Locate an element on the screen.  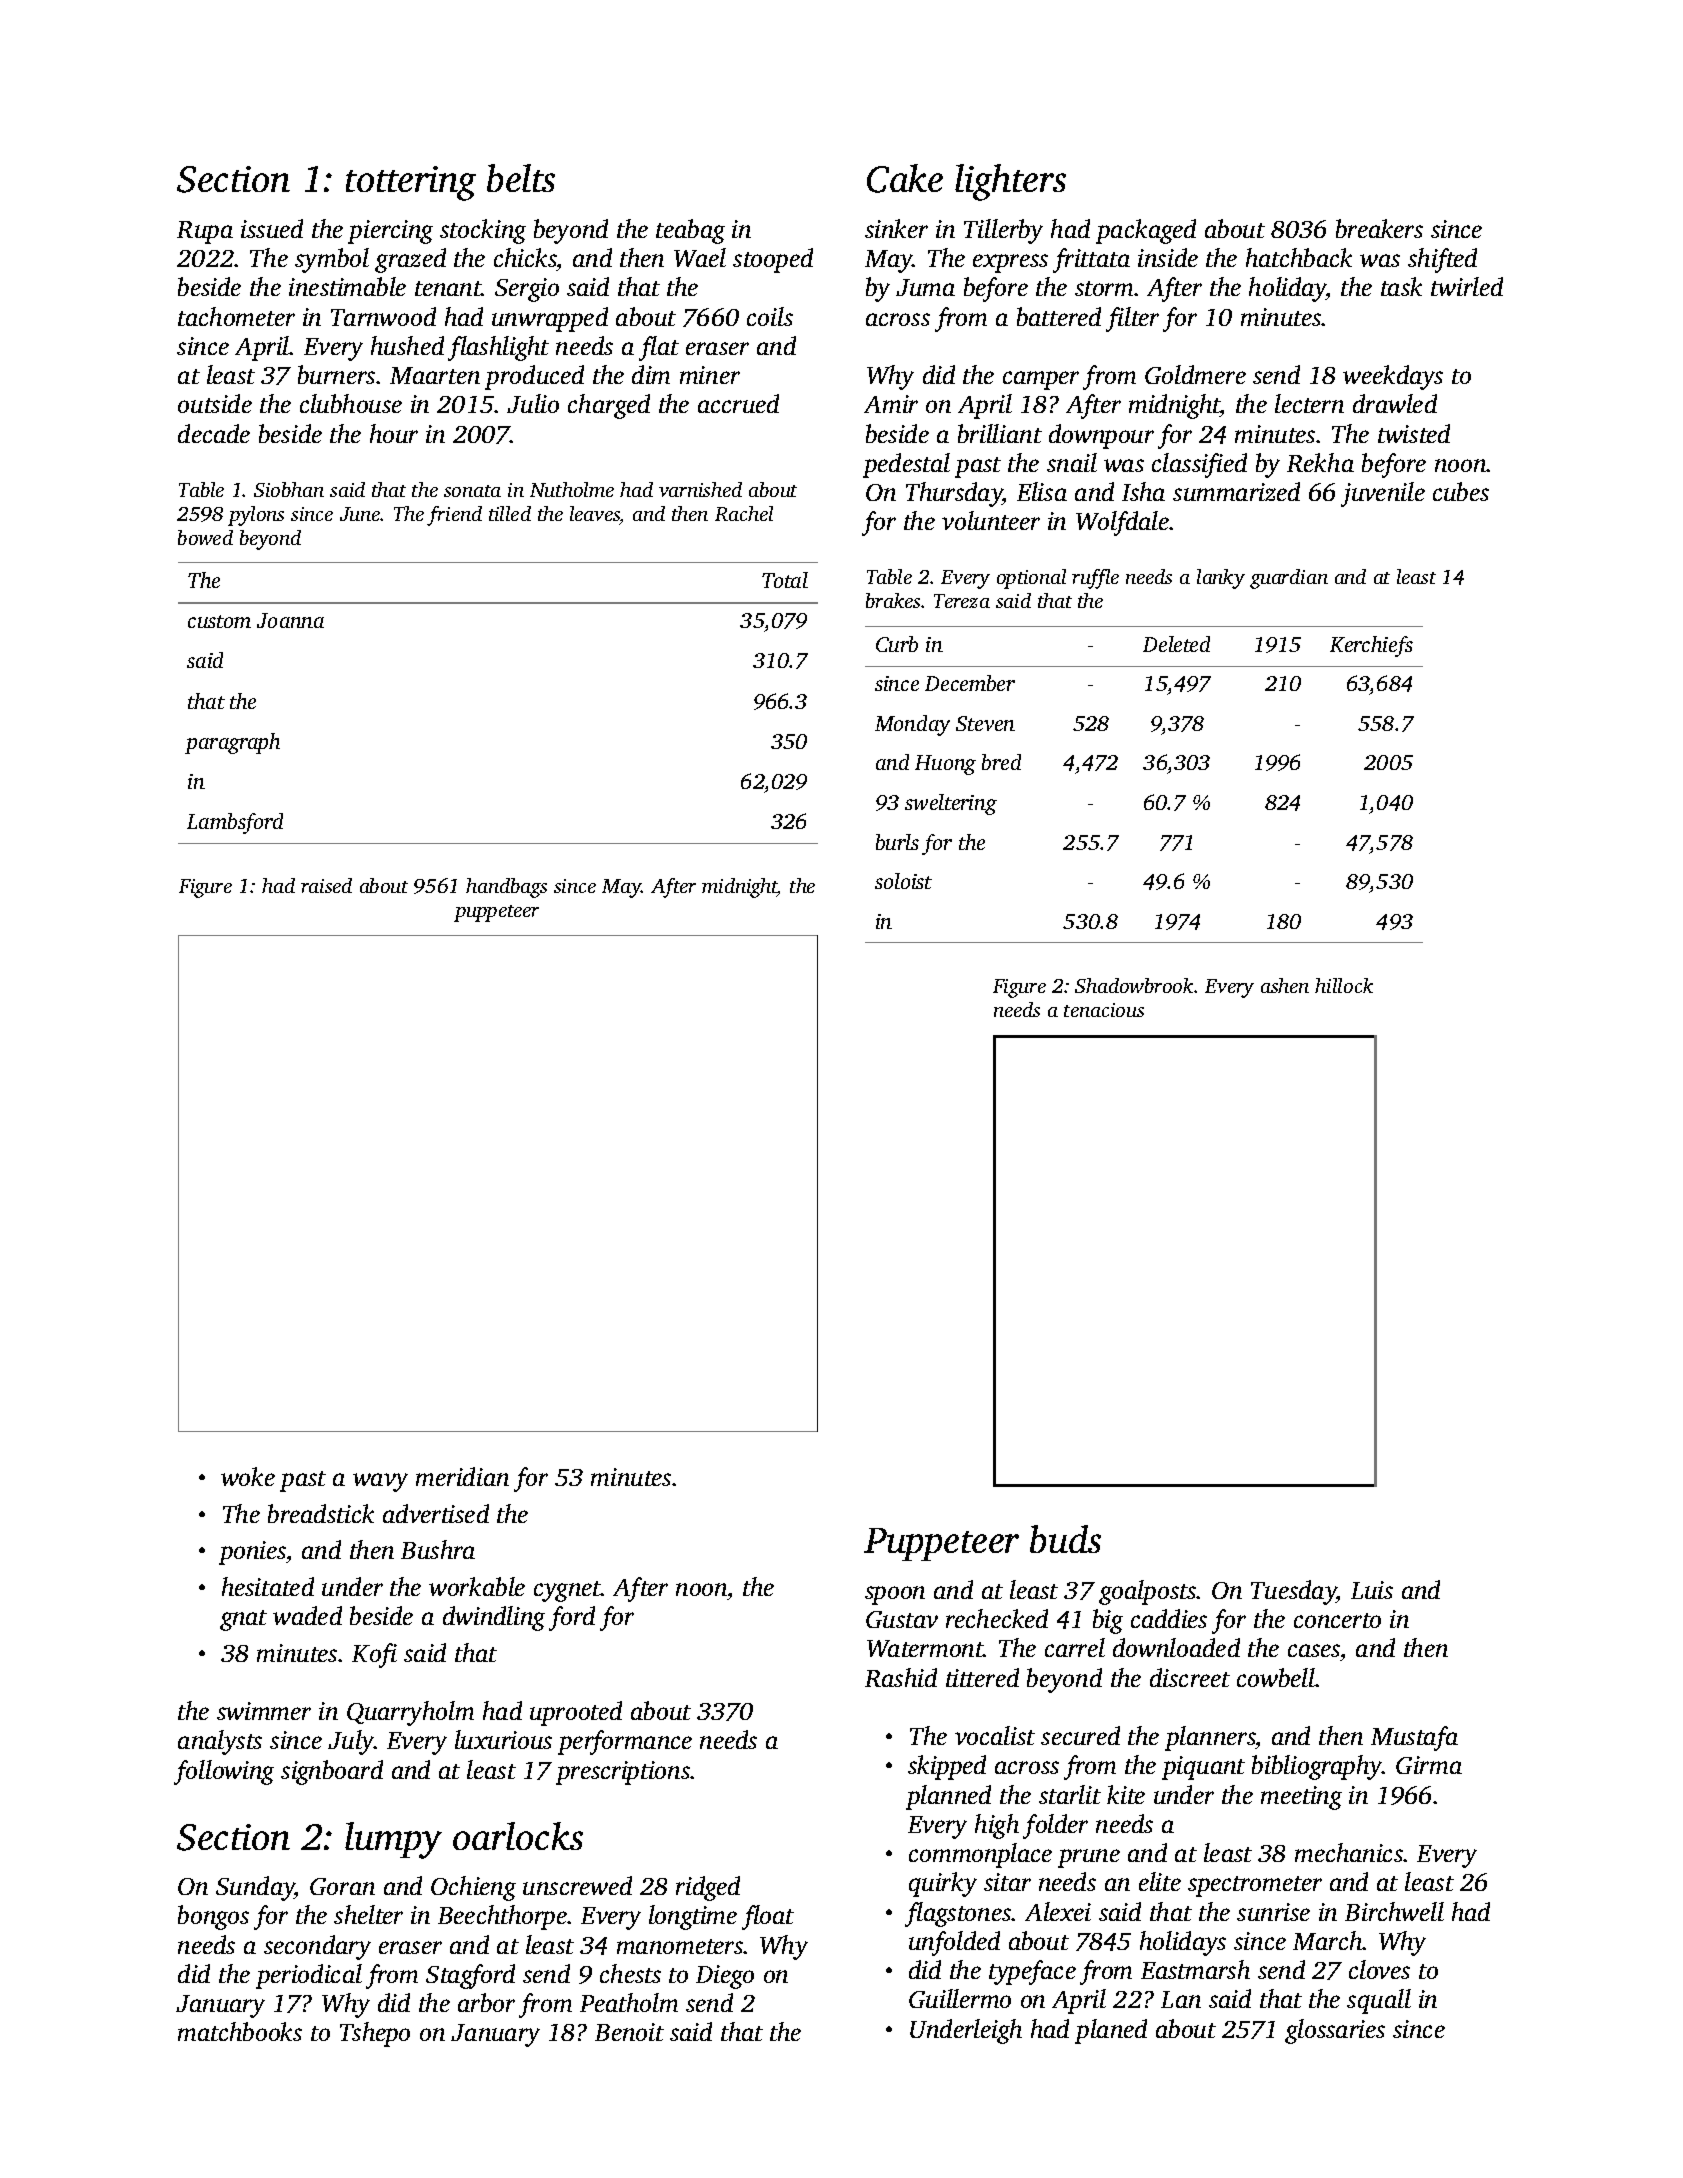
buds is located at coordinates (1065, 1539).
